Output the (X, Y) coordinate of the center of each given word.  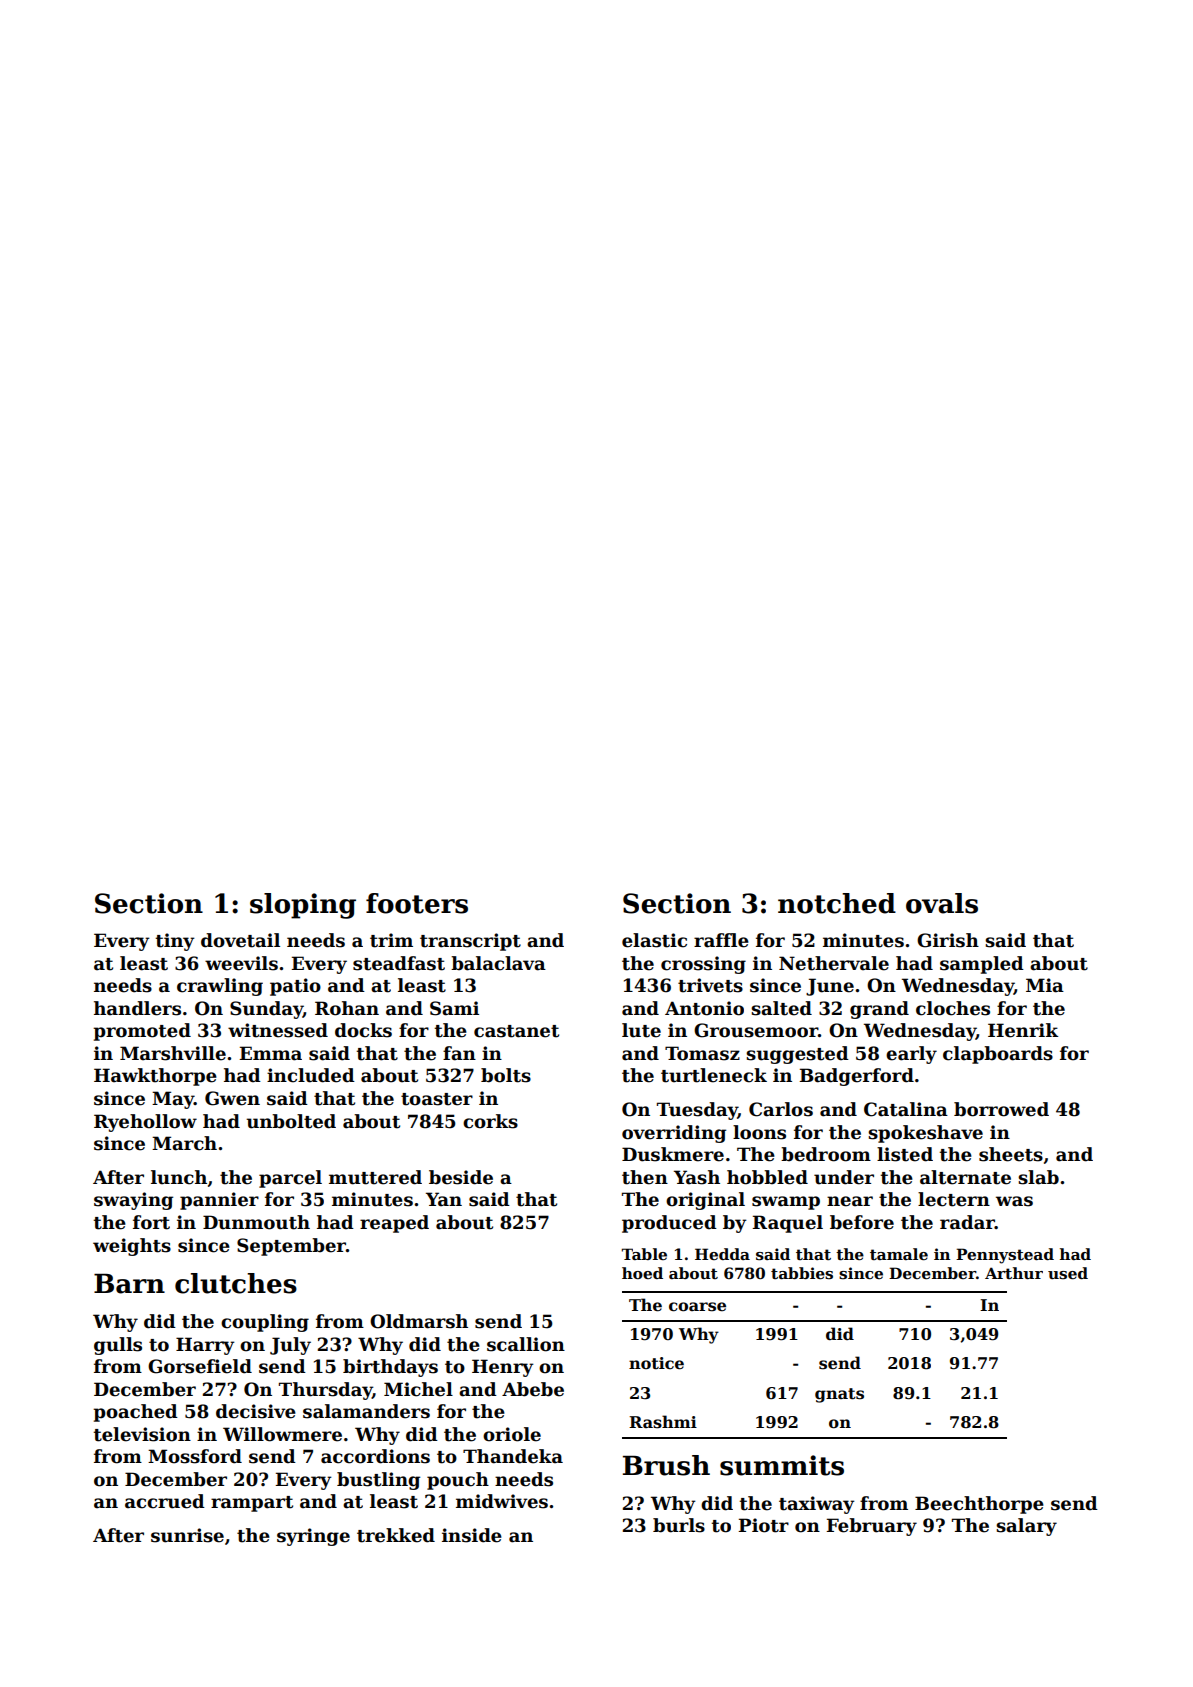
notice (656, 1363)
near (850, 1201)
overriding (674, 1134)
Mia (1045, 985)
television (142, 1434)
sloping (303, 906)
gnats (839, 1395)
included (311, 1075)
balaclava (498, 963)
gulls (118, 1346)
